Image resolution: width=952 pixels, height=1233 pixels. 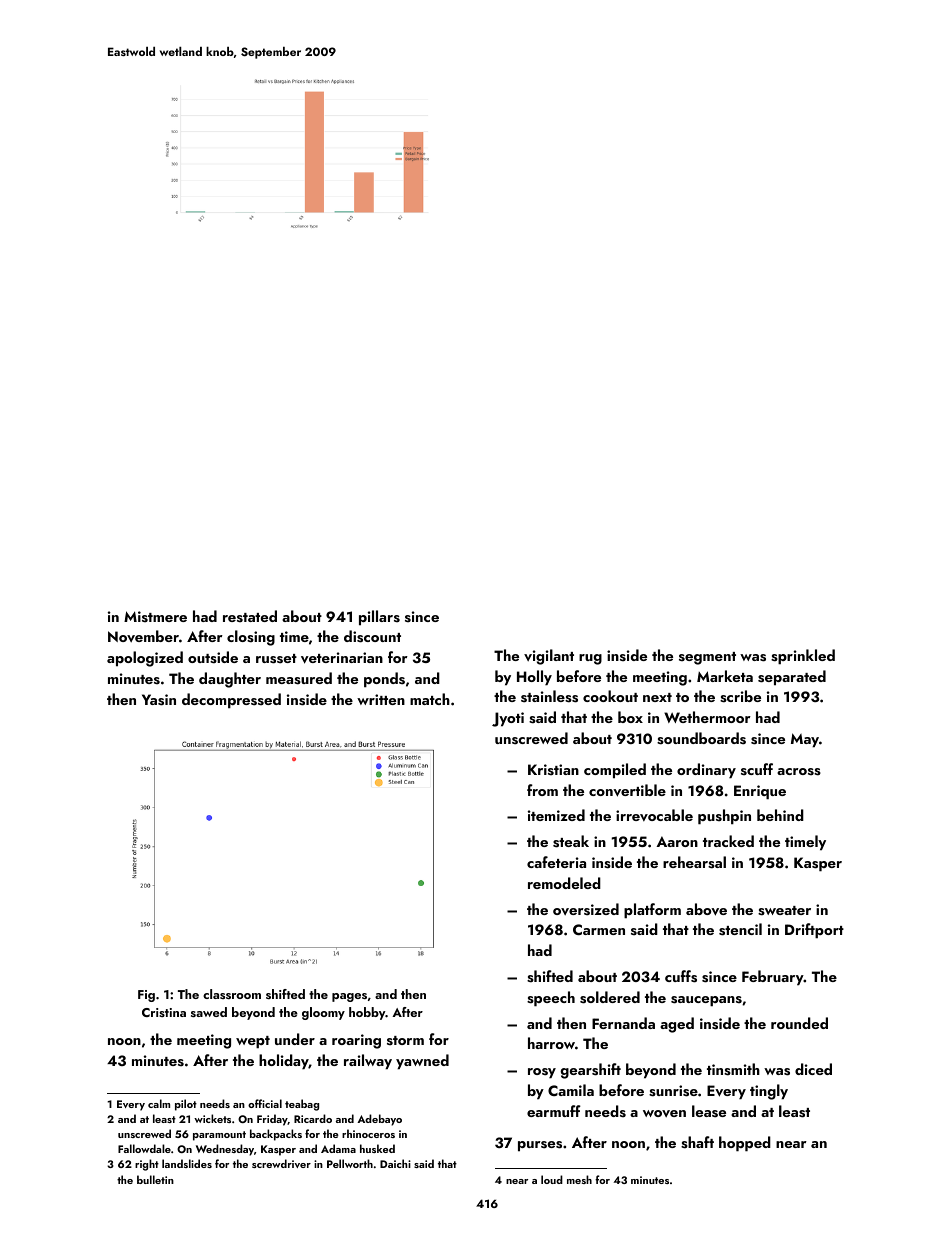 I want to click on pillars, so click(x=379, y=618).
